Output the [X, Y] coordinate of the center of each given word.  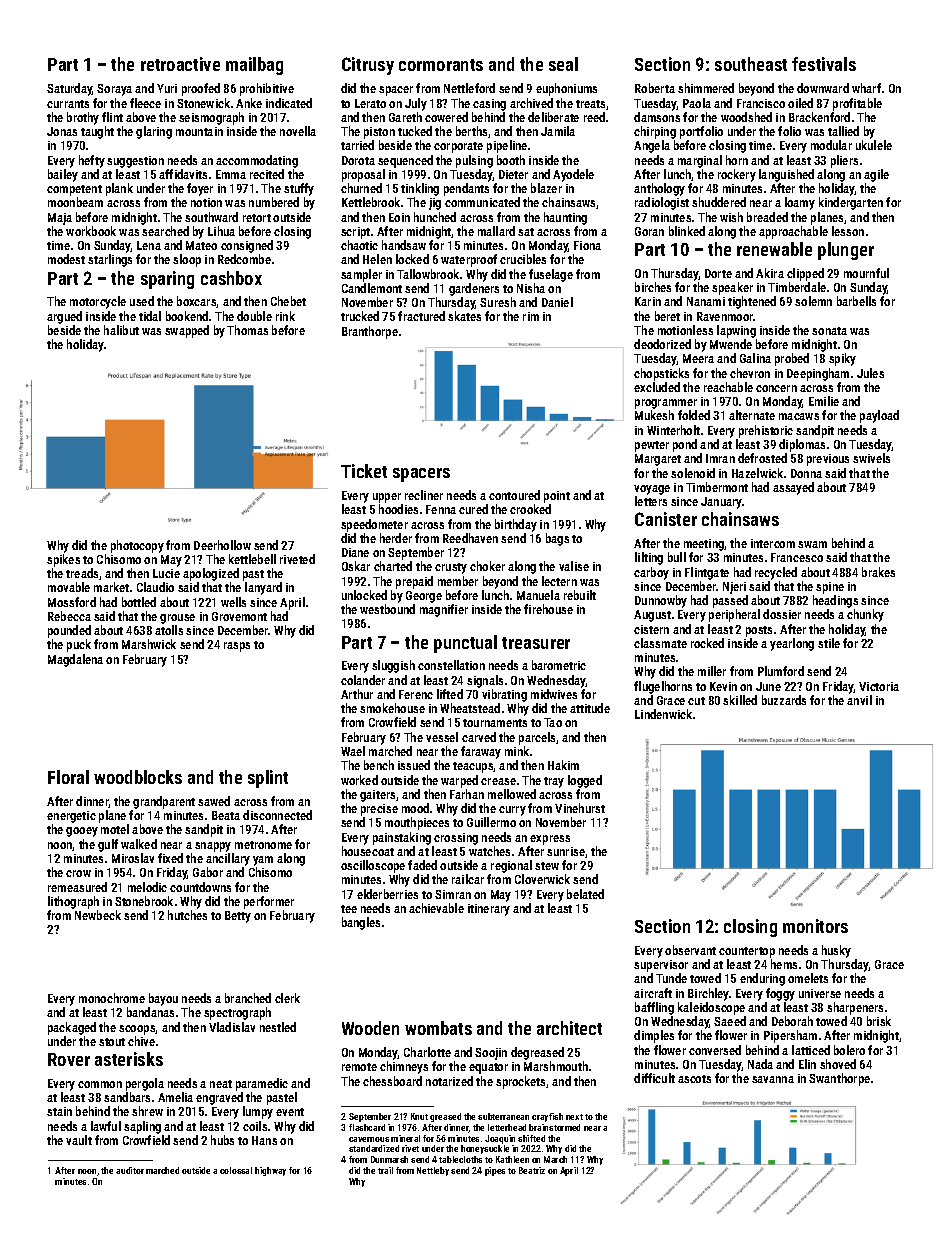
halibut [121, 330]
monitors [815, 926]
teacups [473, 767]
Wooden [370, 1028]
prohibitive [267, 89]
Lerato [370, 103]
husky [836, 951]
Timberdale [797, 287]
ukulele [874, 145]
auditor [130, 1170]
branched [248, 998]
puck [79, 645]
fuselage [551, 275]
